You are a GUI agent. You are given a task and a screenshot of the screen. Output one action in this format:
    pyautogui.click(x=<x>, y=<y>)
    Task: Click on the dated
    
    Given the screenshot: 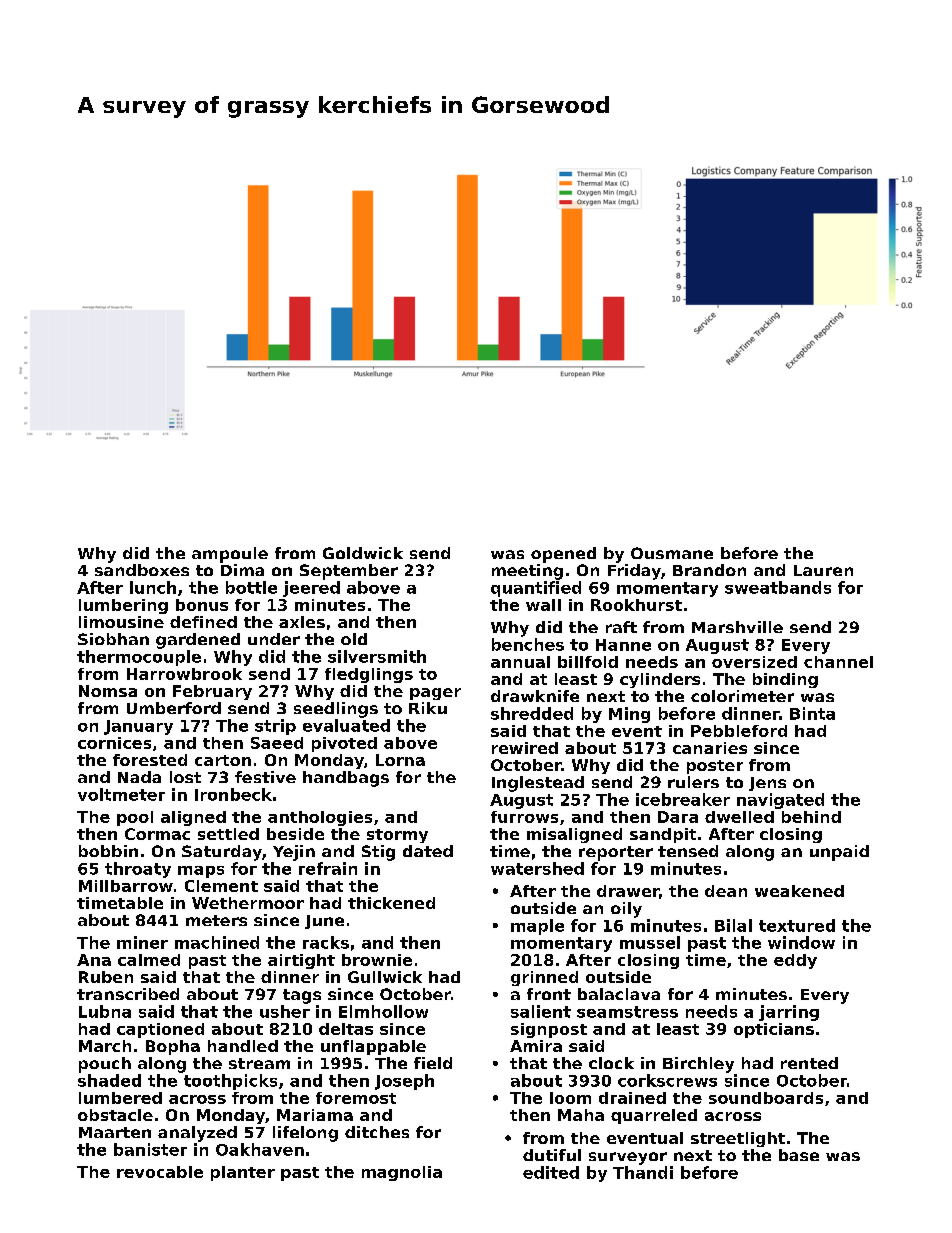 What is the action you would take?
    pyautogui.click(x=428, y=851)
